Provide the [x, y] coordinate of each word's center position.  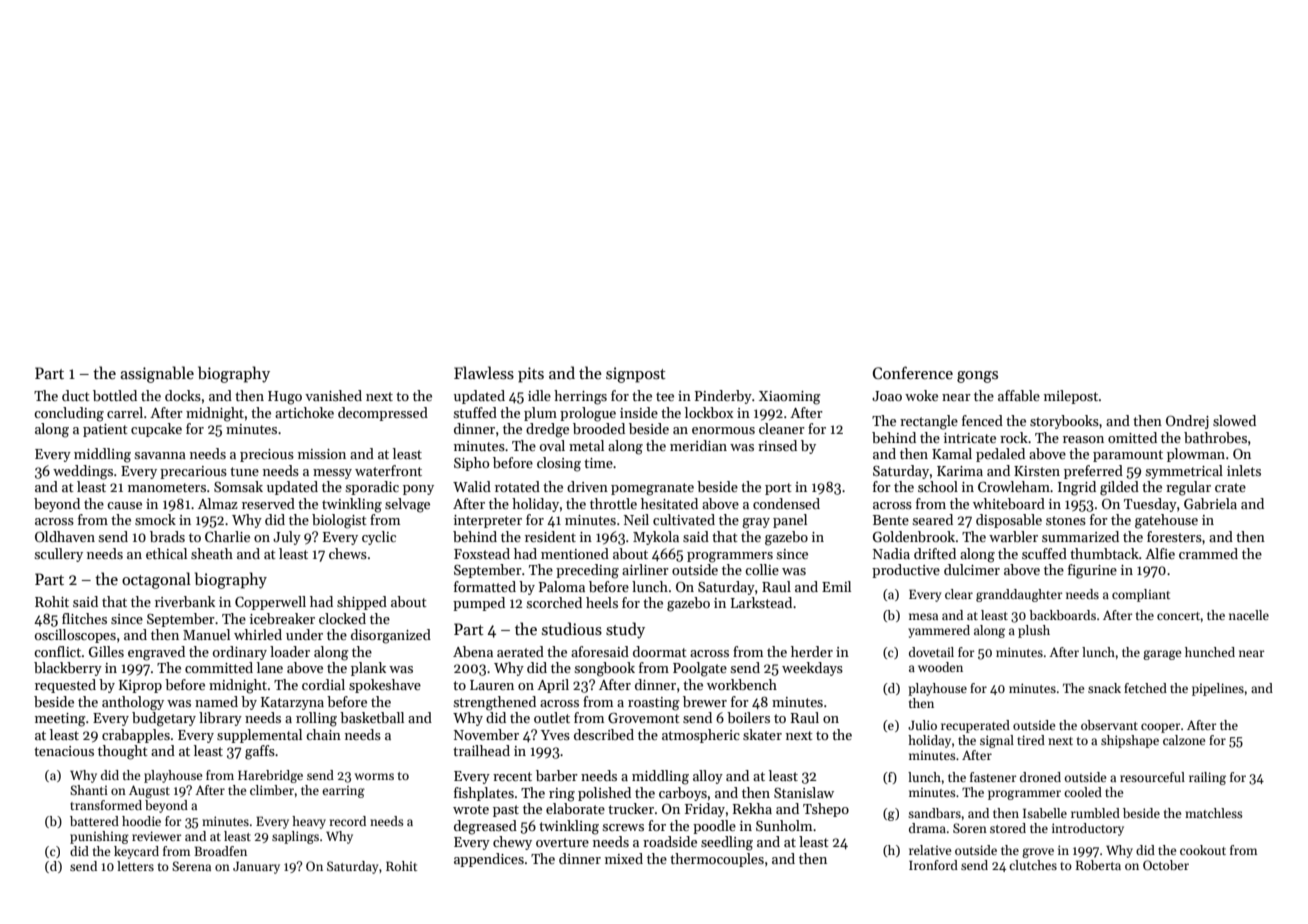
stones [1066, 520]
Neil [636, 519]
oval [552, 445]
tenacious [64, 751]
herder [812, 651]
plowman [1196, 455]
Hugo [285, 398]
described [604, 734]
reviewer [157, 836]
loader [290, 651]
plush [1034, 631]
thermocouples [717, 860]
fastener [993, 777]
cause [124, 505]
